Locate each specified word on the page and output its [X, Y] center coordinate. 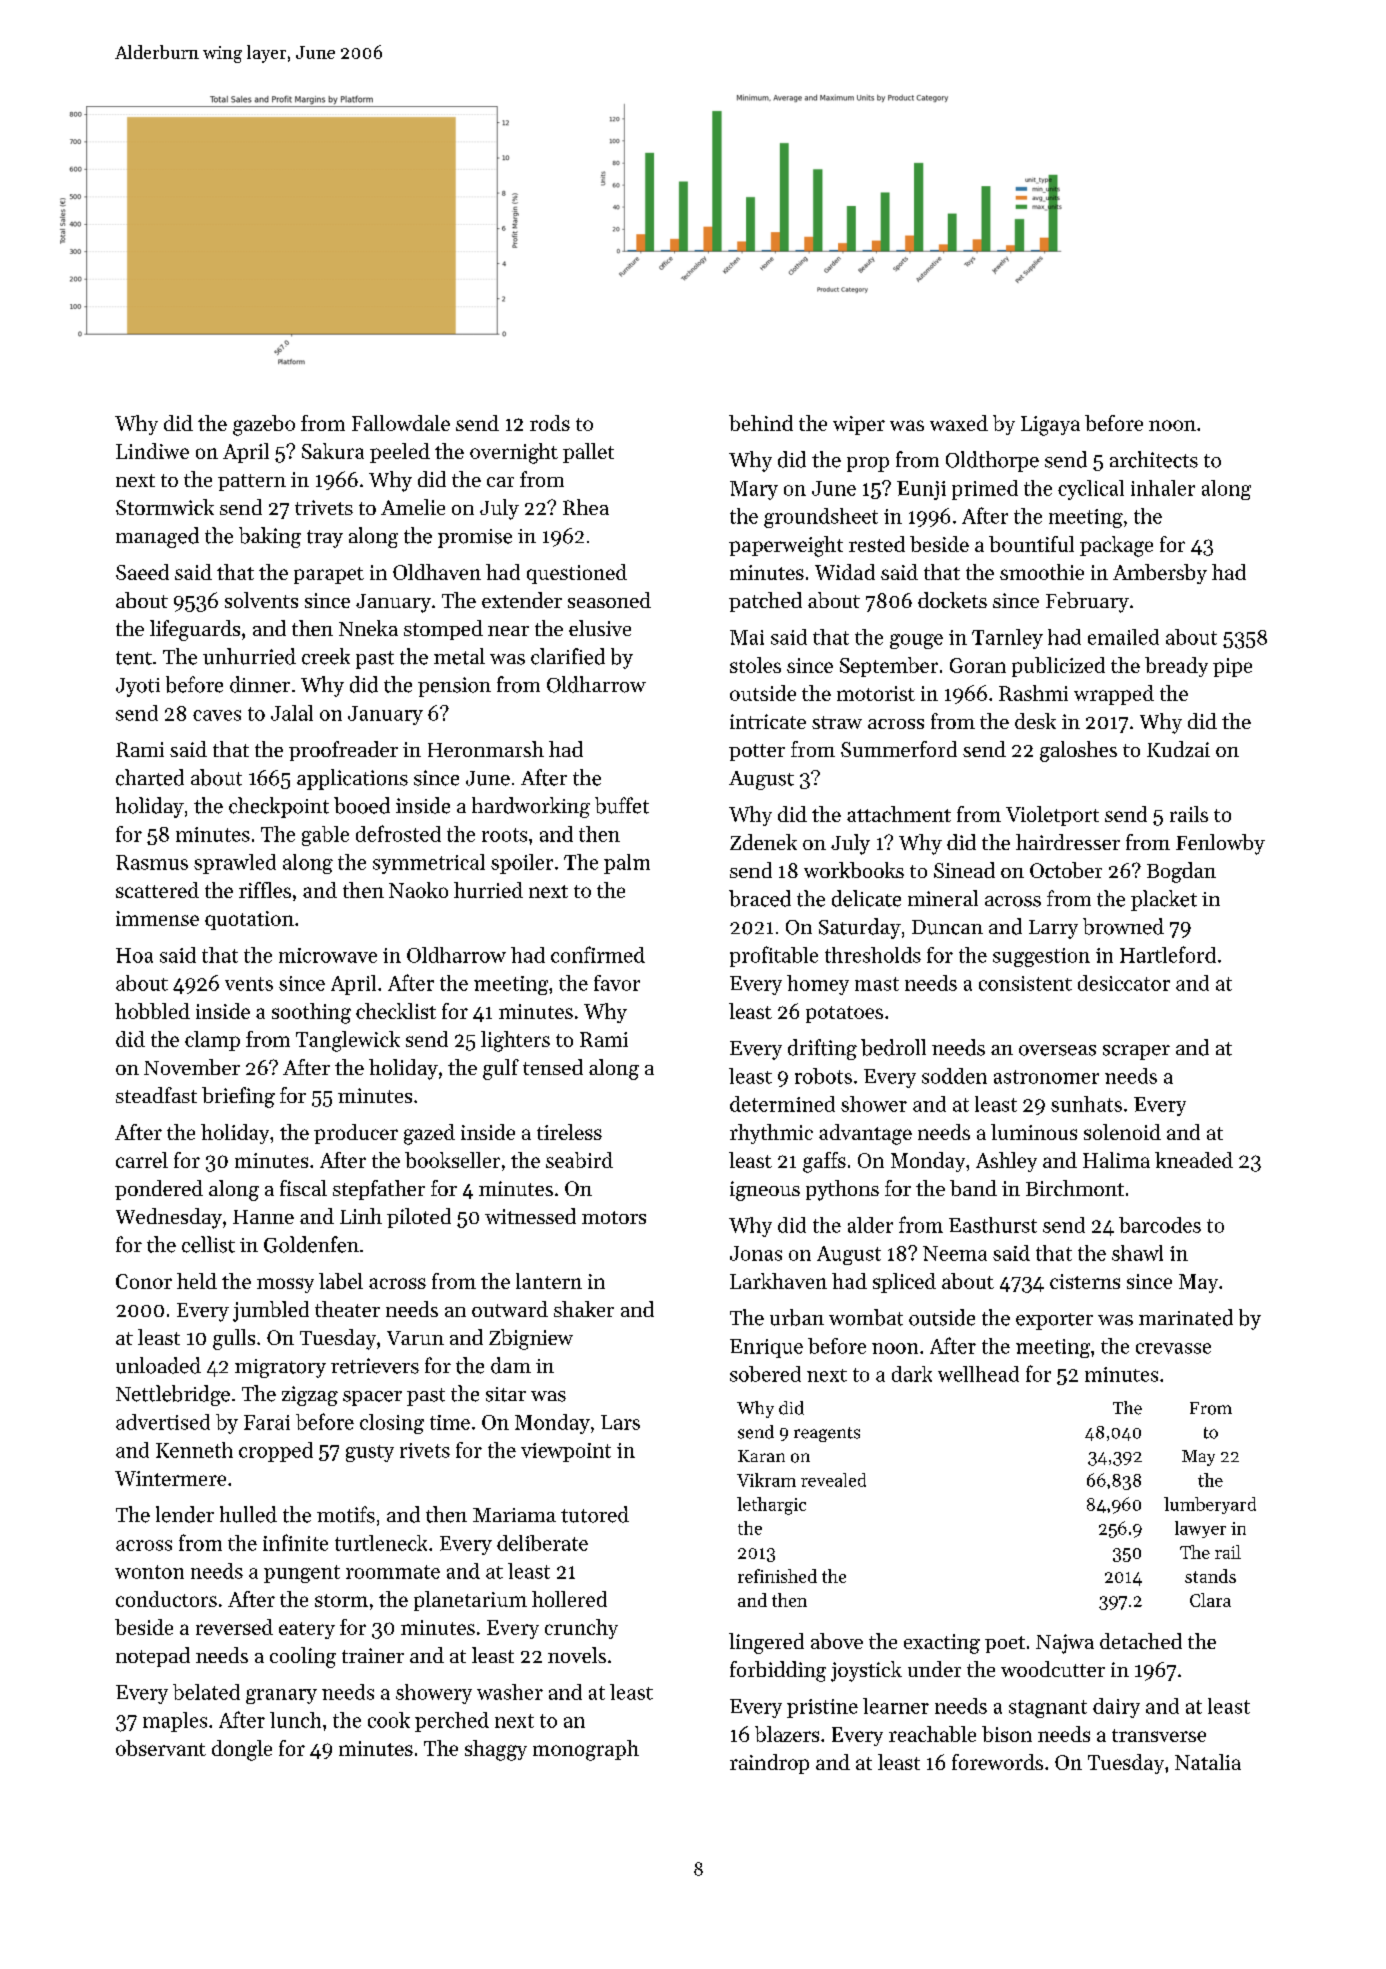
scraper [1136, 1052]
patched [765, 602]
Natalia [1208, 1762]
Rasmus [152, 862]
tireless [569, 1132]
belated [206, 1692]
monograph [586, 1750]
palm [627, 864]
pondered [159, 1190]
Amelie [413, 507]
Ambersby [1160, 574]
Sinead [964, 870]
